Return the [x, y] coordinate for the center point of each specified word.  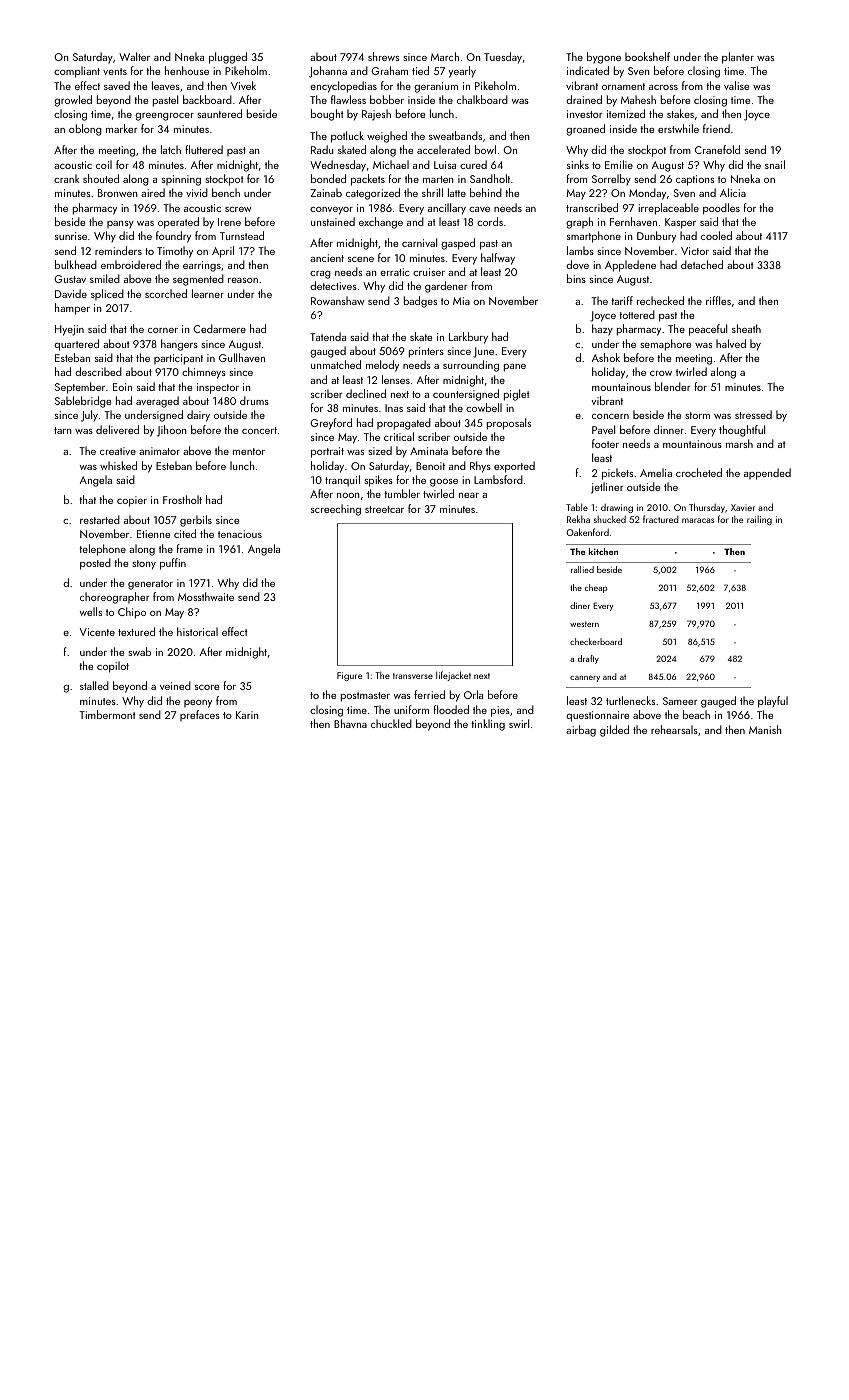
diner [580, 605]
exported [514, 467]
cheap [596, 588]
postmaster [365, 697]
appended [767, 474]
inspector [218, 388]
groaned [585, 130]
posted [95, 564]
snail [775, 164]
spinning [181, 180]
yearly [462, 72]
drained [584, 99]
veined [175, 685]
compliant [77, 72]
